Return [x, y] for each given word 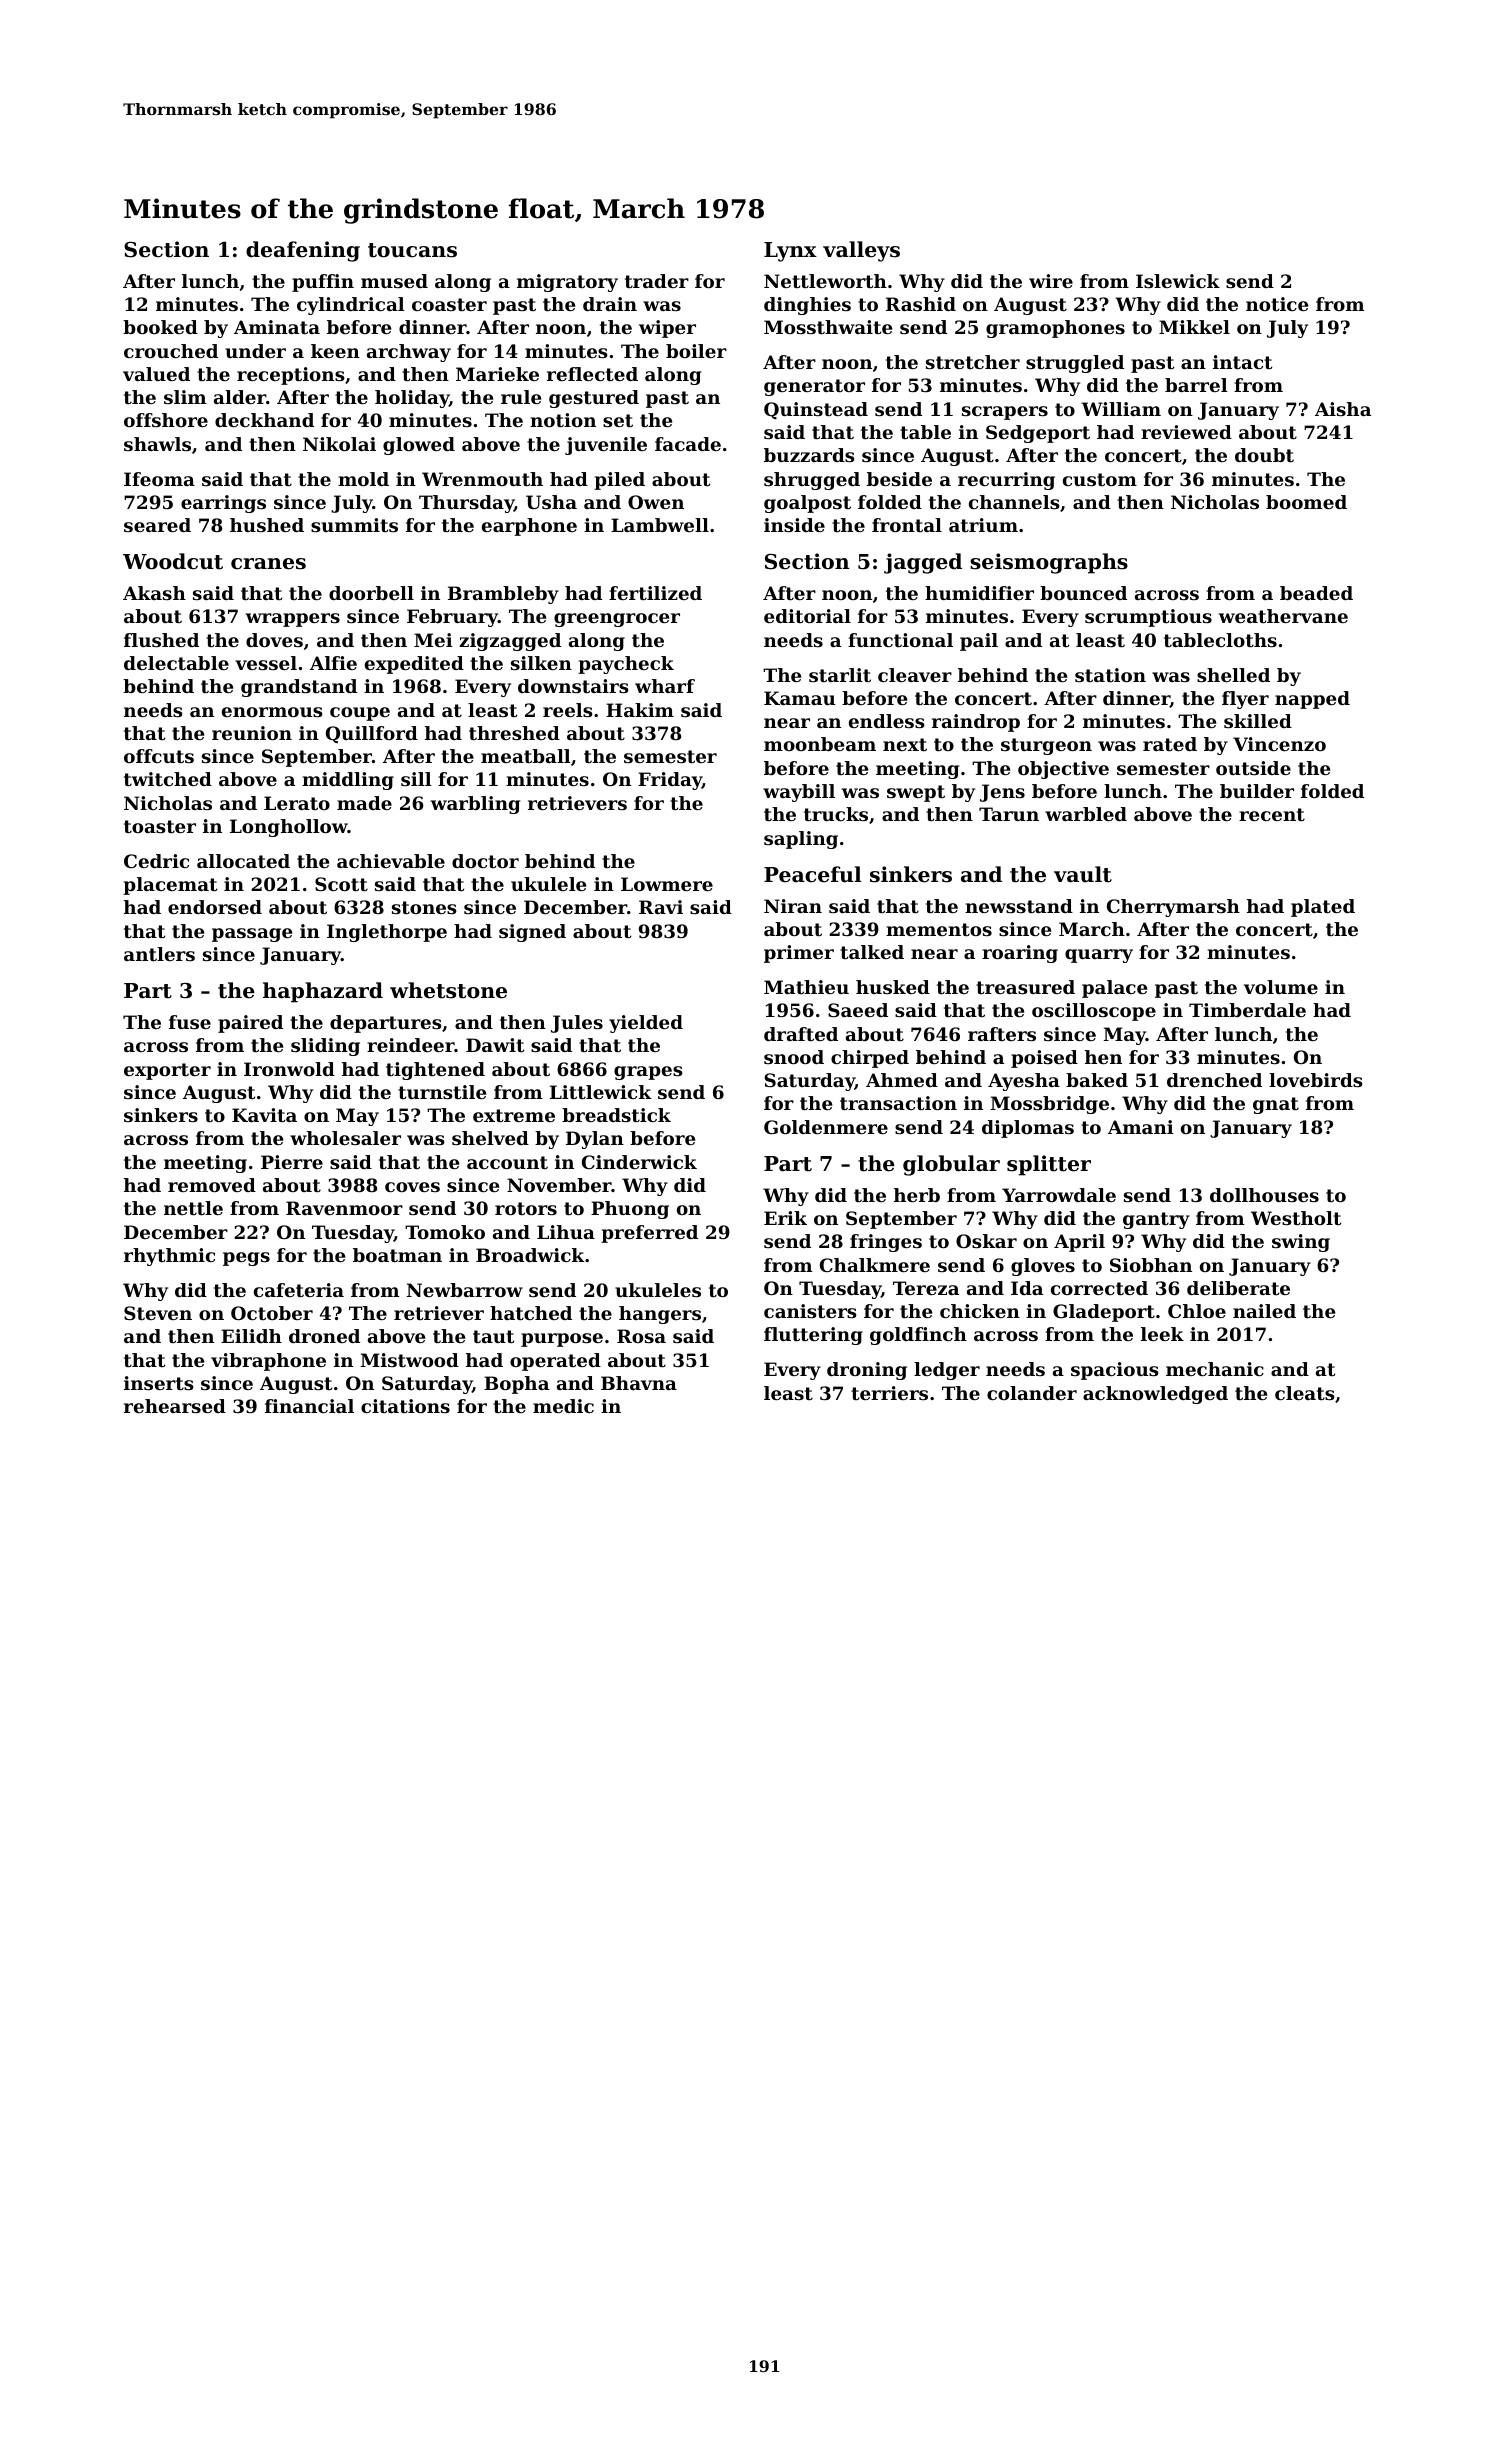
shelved [490, 1138]
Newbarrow [465, 1290]
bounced [1083, 593]
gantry [1156, 1220]
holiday [412, 399]
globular [951, 1165]
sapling [801, 840]
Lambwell [660, 525]
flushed [161, 640]
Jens [1002, 793]
